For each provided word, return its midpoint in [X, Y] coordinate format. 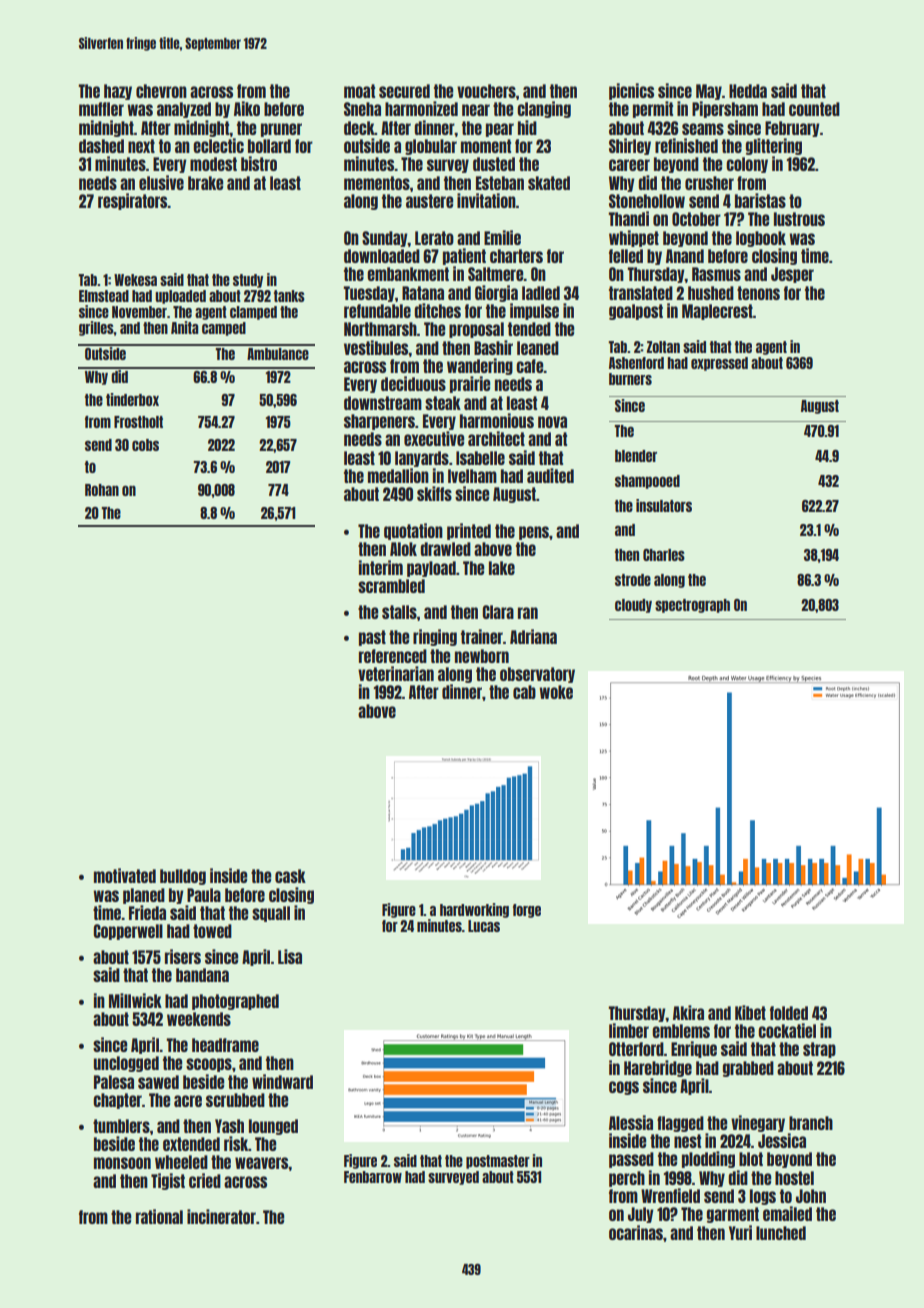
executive [434, 438]
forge [527, 911]
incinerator [221, 1216]
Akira [688, 1012]
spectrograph [692, 606]
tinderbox [132, 399]
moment [486, 146]
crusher [709, 183]
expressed [719, 364]
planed [144, 896]
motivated [125, 875]
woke [556, 692]
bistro [259, 163]
